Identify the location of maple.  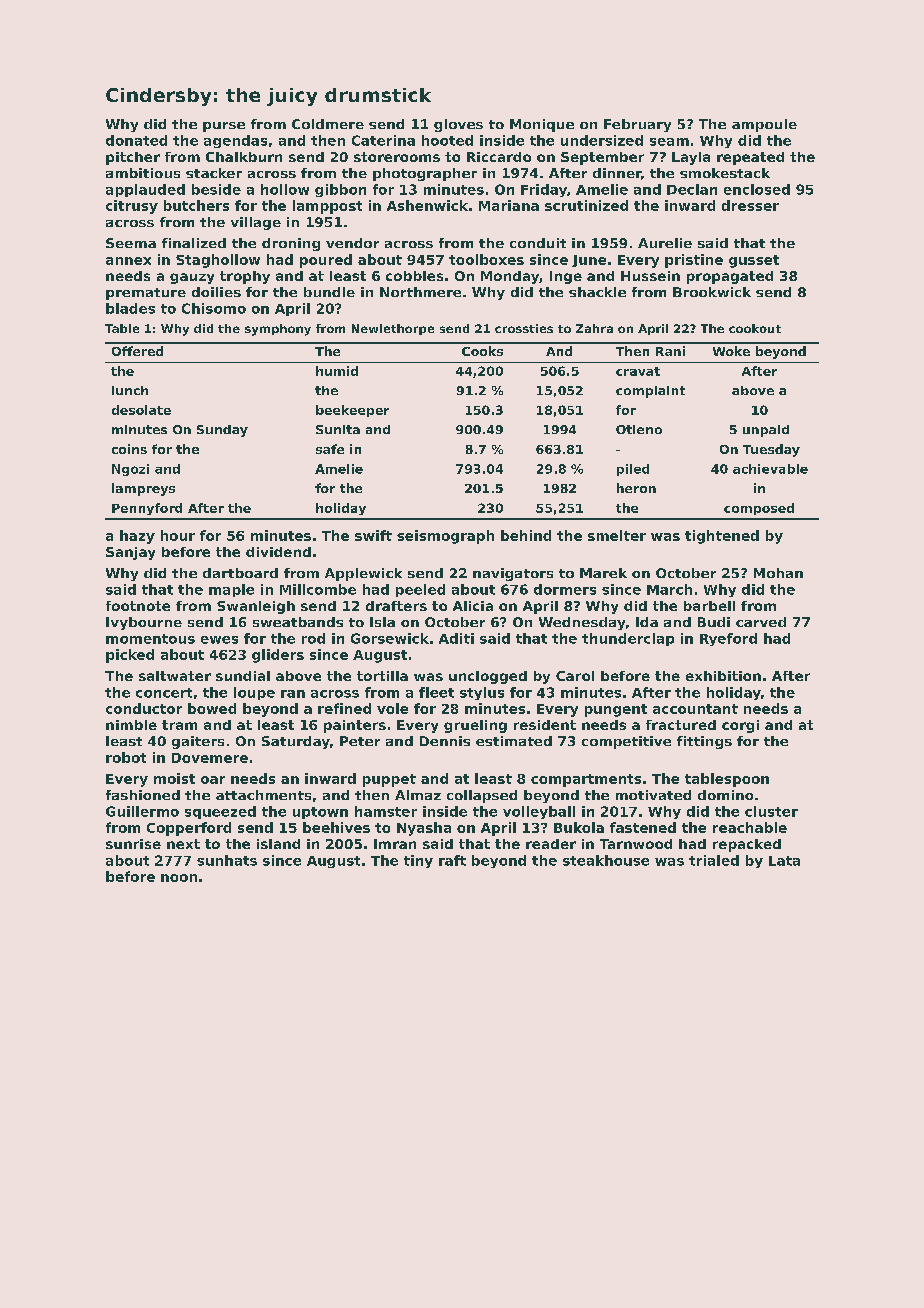
(231, 590).
